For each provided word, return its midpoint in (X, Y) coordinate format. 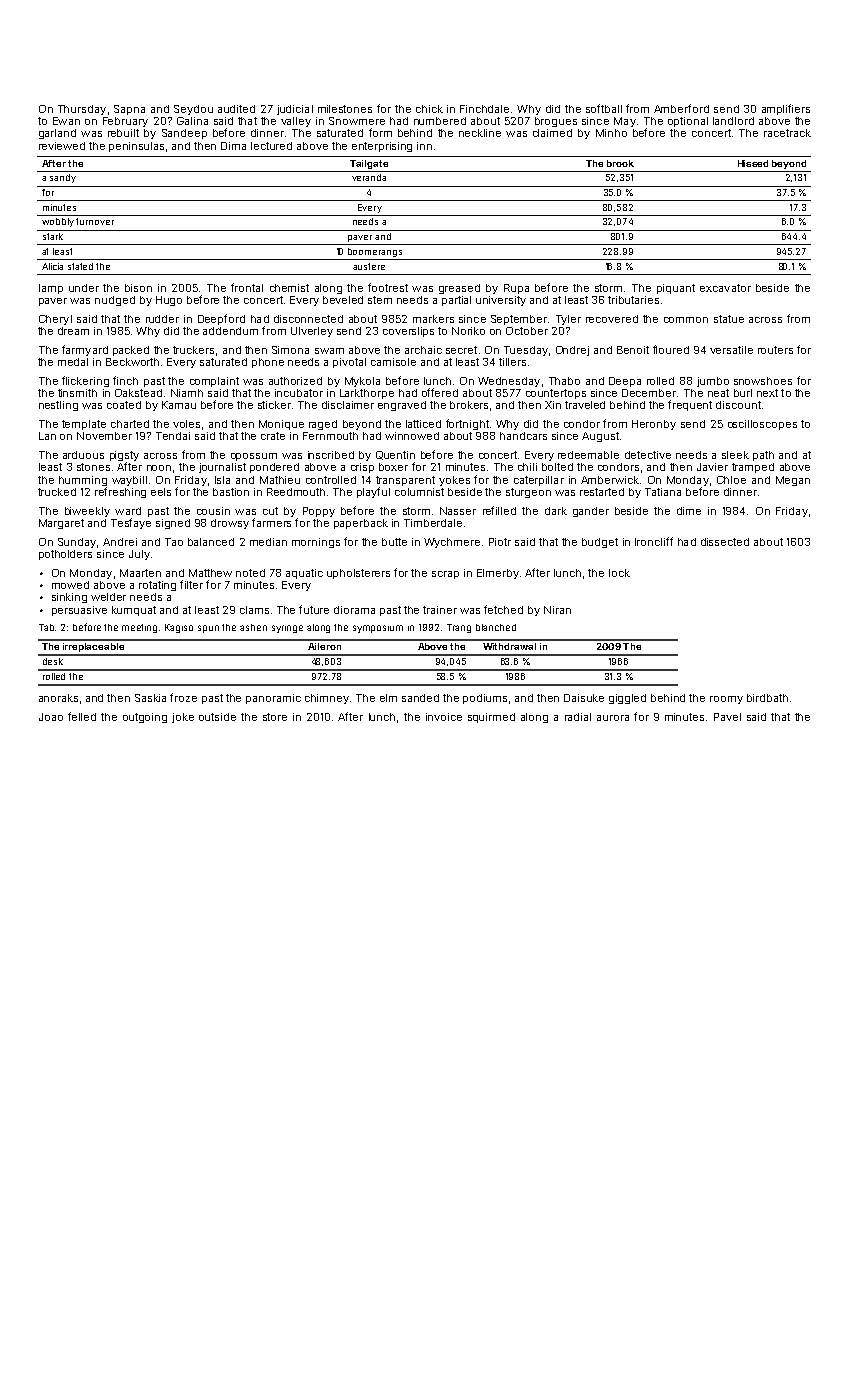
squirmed (491, 718)
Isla (222, 480)
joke (183, 718)
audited (236, 109)
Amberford (681, 108)
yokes (454, 481)
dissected (725, 542)
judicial (295, 110)
